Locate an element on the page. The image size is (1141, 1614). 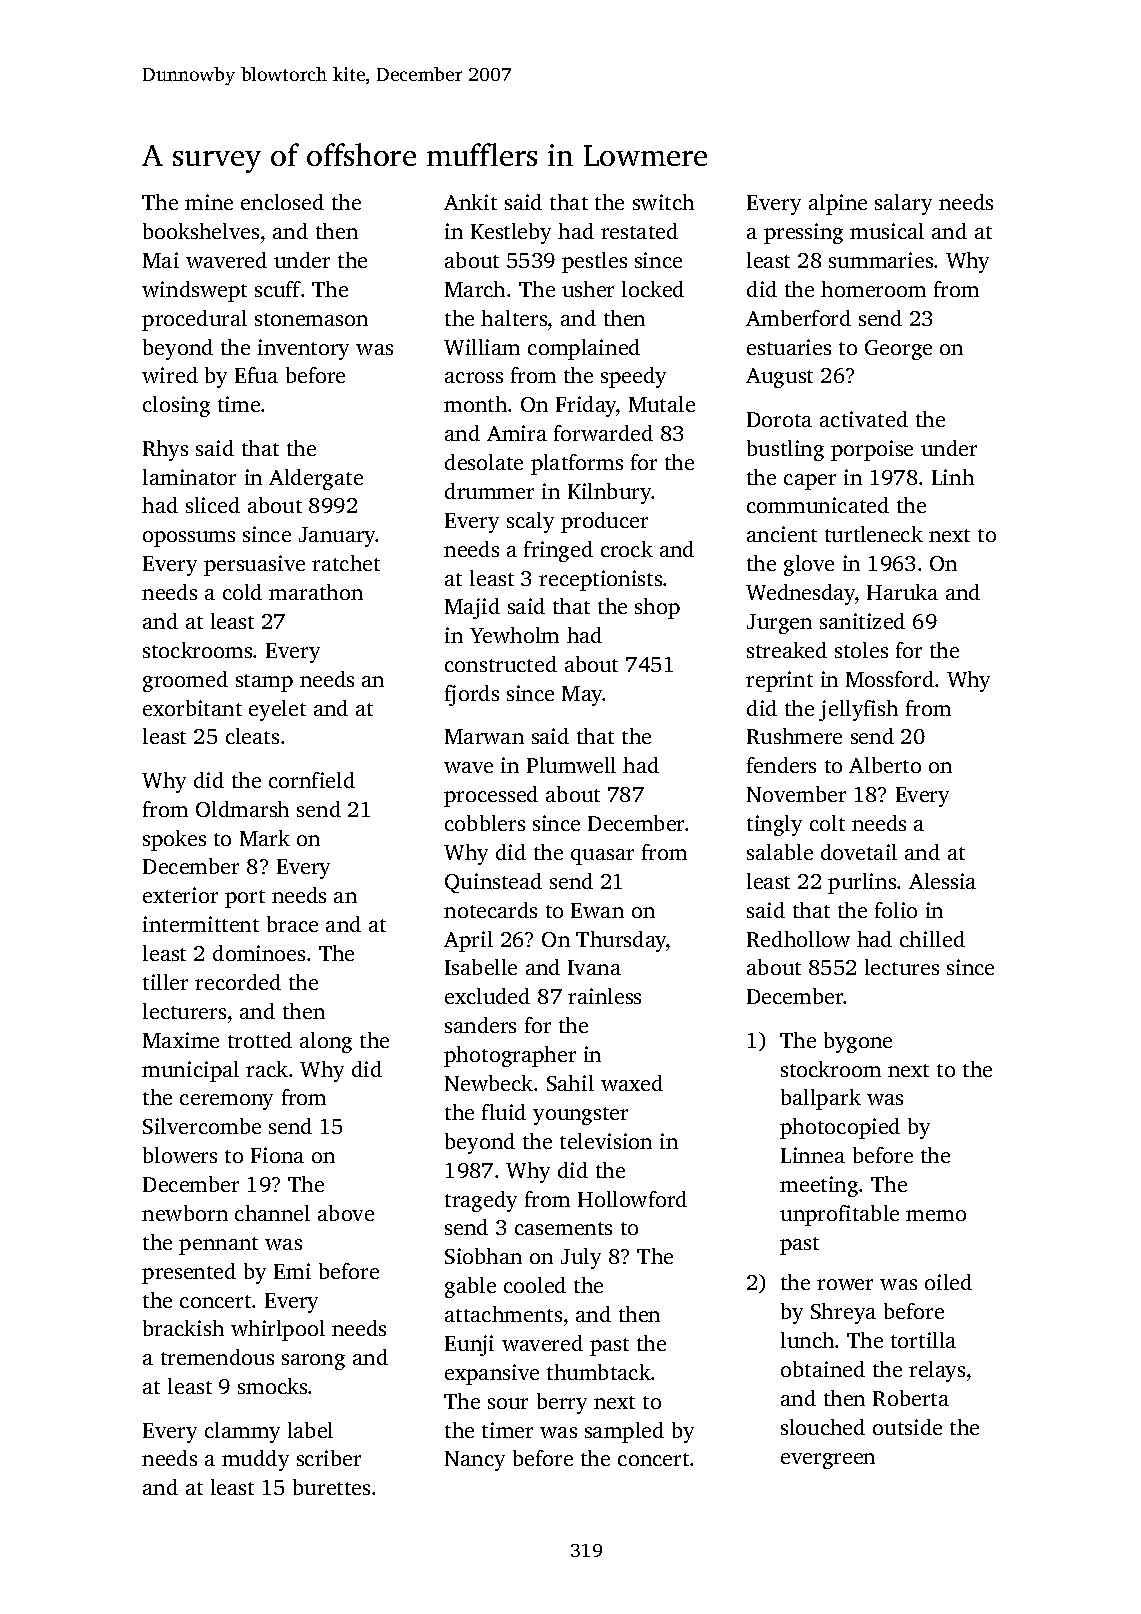
enclosed is located at coordinates (282, 202).
